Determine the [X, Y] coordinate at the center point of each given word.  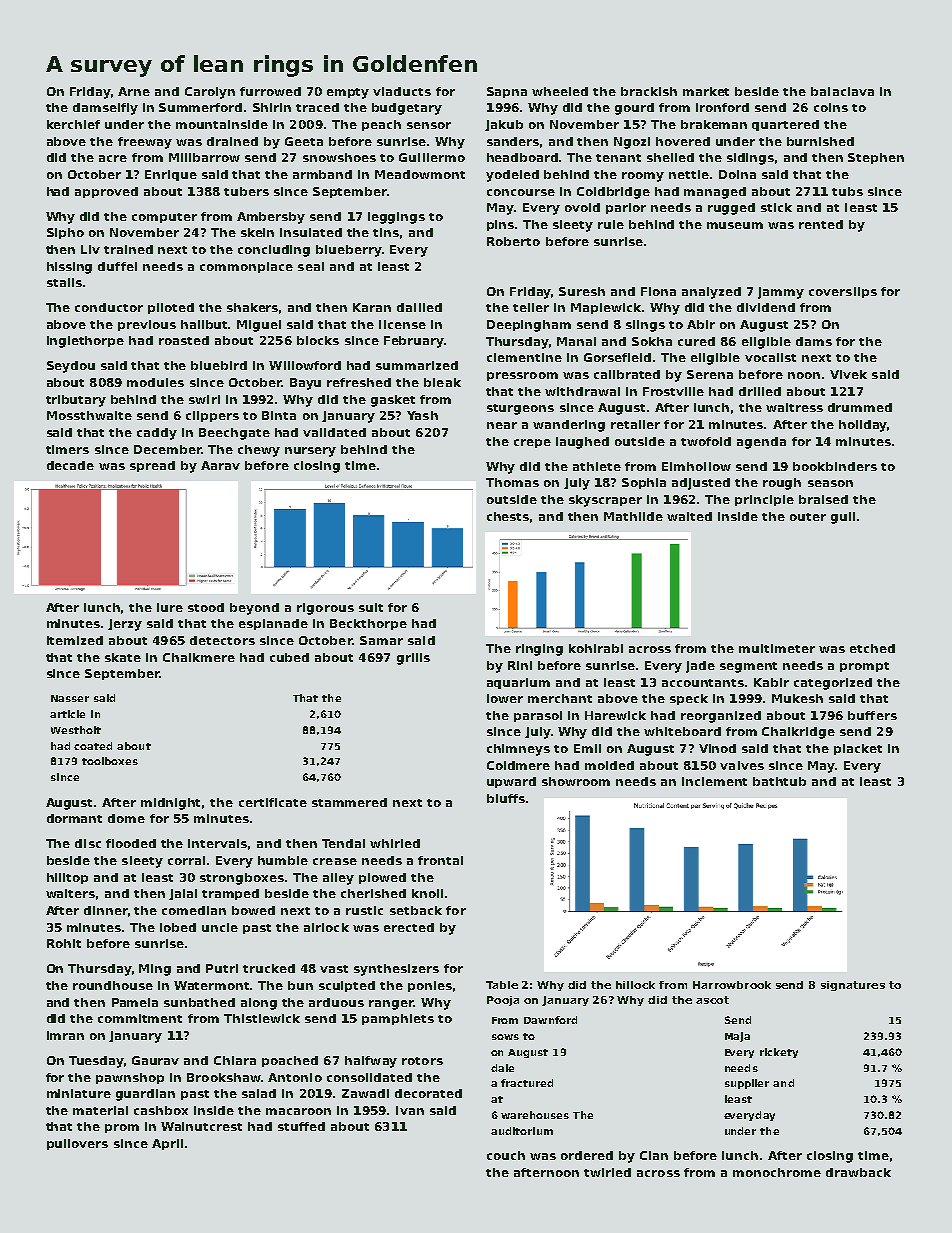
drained [232, 141]
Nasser [70, 698]
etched [872, 648]
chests [508, 516]
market [706, 91]
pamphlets [398, 1019]
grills [413, 659]
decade [70, 465]
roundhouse [113, 985]
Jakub [504, 125]
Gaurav [155, 1060]
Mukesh [797, 698]
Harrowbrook [732, 985]
